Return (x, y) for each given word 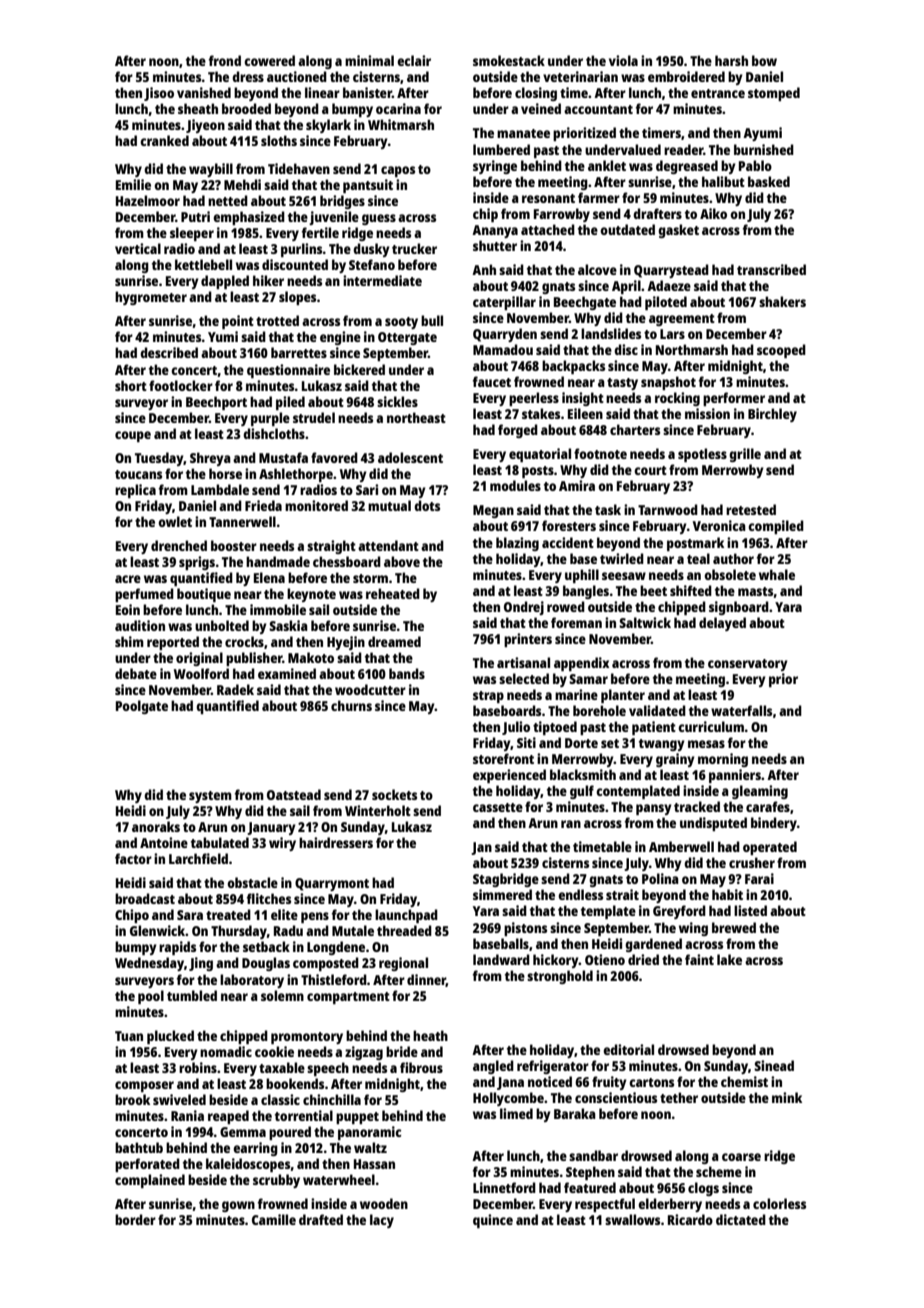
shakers (782, 301)
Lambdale (220, 489)
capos (398, 171)
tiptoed (555, 728)
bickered (359, 369)
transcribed (771, 269)
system (210, 797)
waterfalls (741, 710)
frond (225, 60)
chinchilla (332, 1099)
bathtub (139, 1147)
